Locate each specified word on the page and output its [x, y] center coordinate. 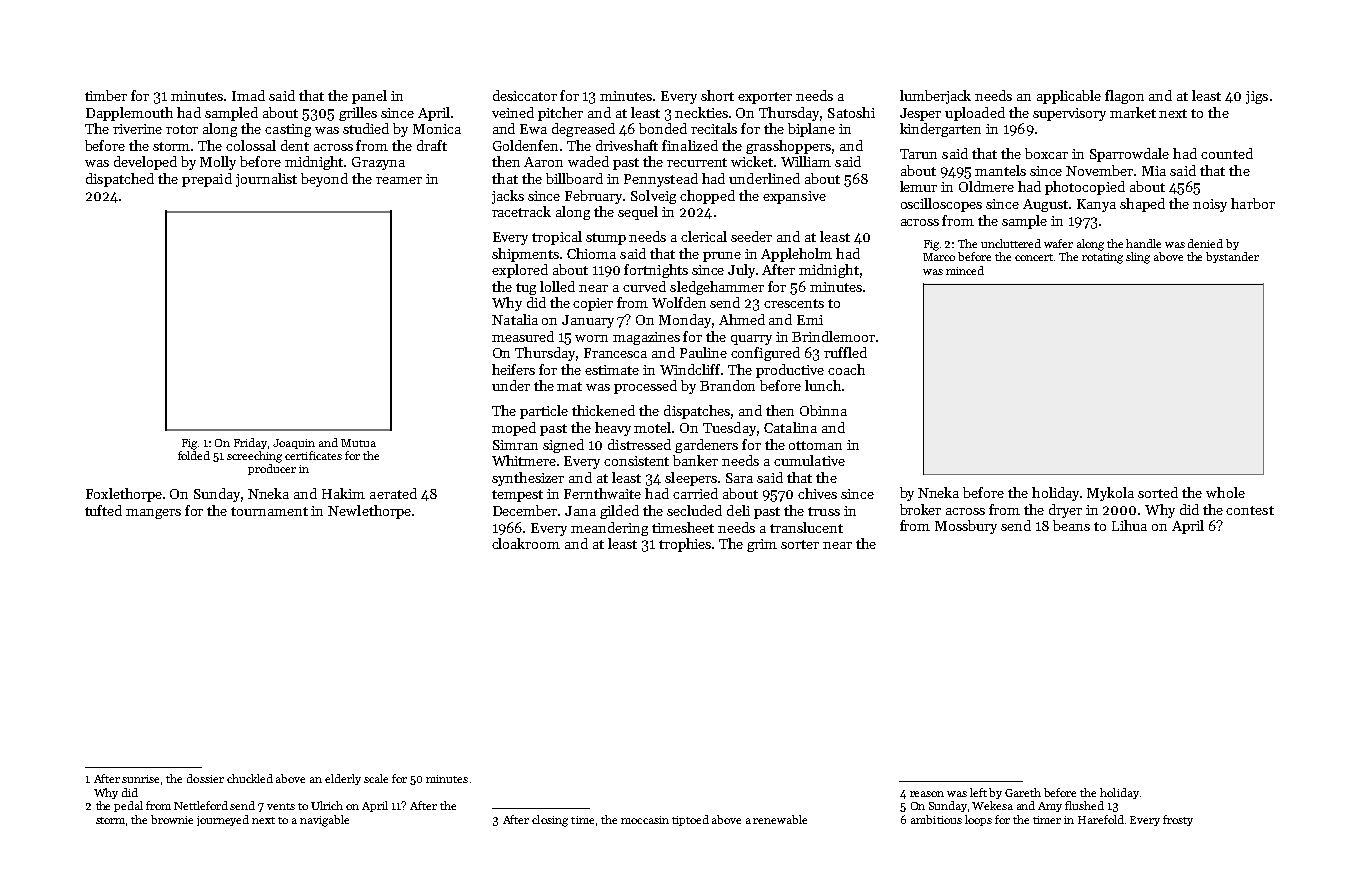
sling [1138, 258]
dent [295, 145]
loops [978, 820]
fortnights [656, 271]
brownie [172, 819]
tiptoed [690, 820]
